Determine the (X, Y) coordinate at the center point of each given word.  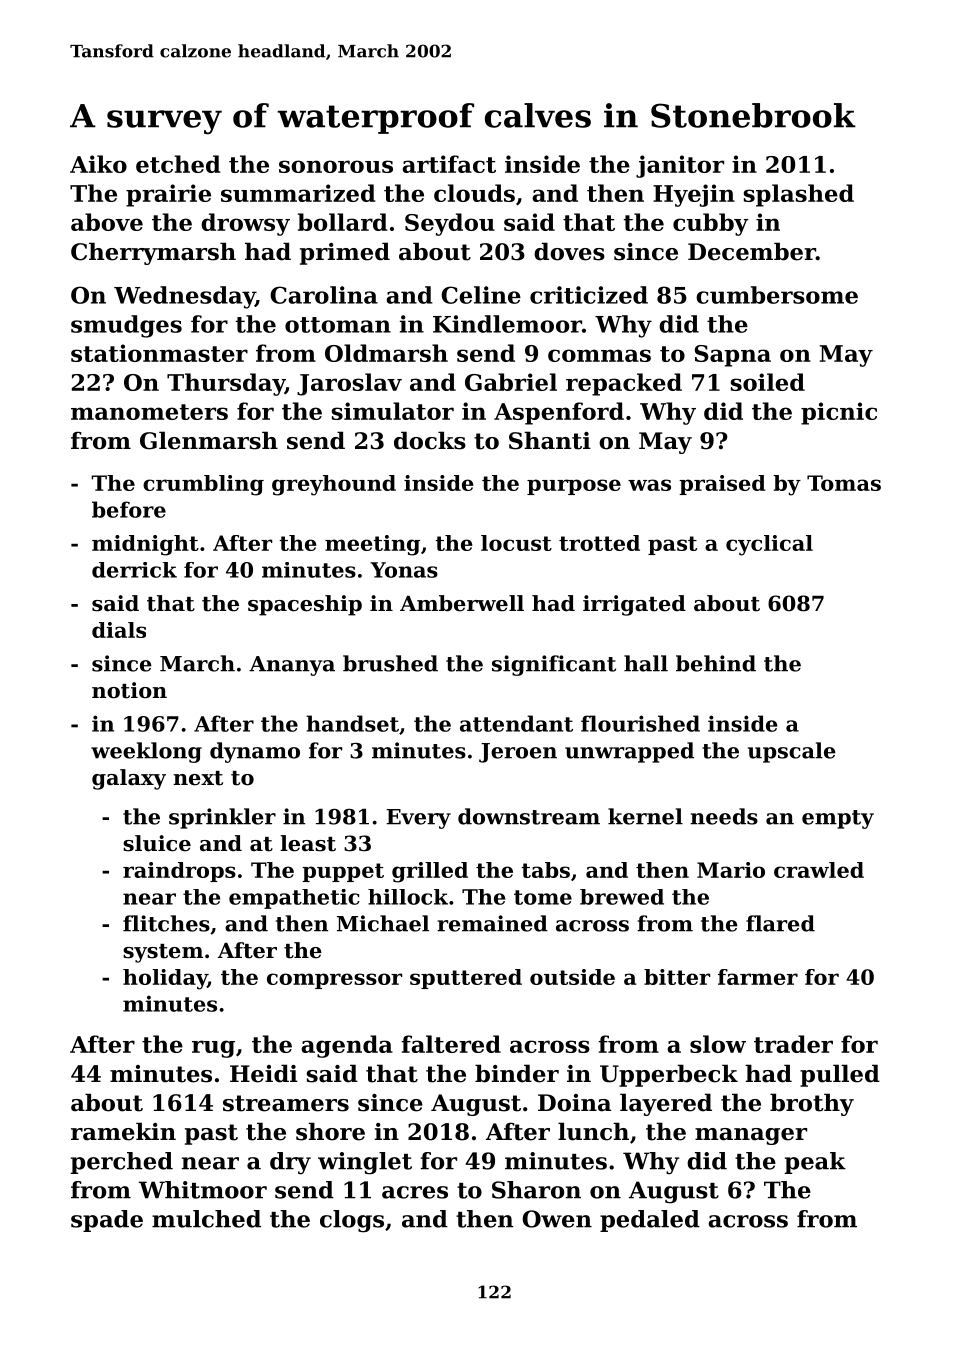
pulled (840, 1075)
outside (572, 977)
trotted (599, 543)
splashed (799, 195)
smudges (126, 326)
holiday (165, 979)
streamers (286, 1103)
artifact (449, 164)
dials (119, 630)
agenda (347, 1046)
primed (345, 253)
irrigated (634, 605)
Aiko (98, 164)
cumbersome (777, 295)
